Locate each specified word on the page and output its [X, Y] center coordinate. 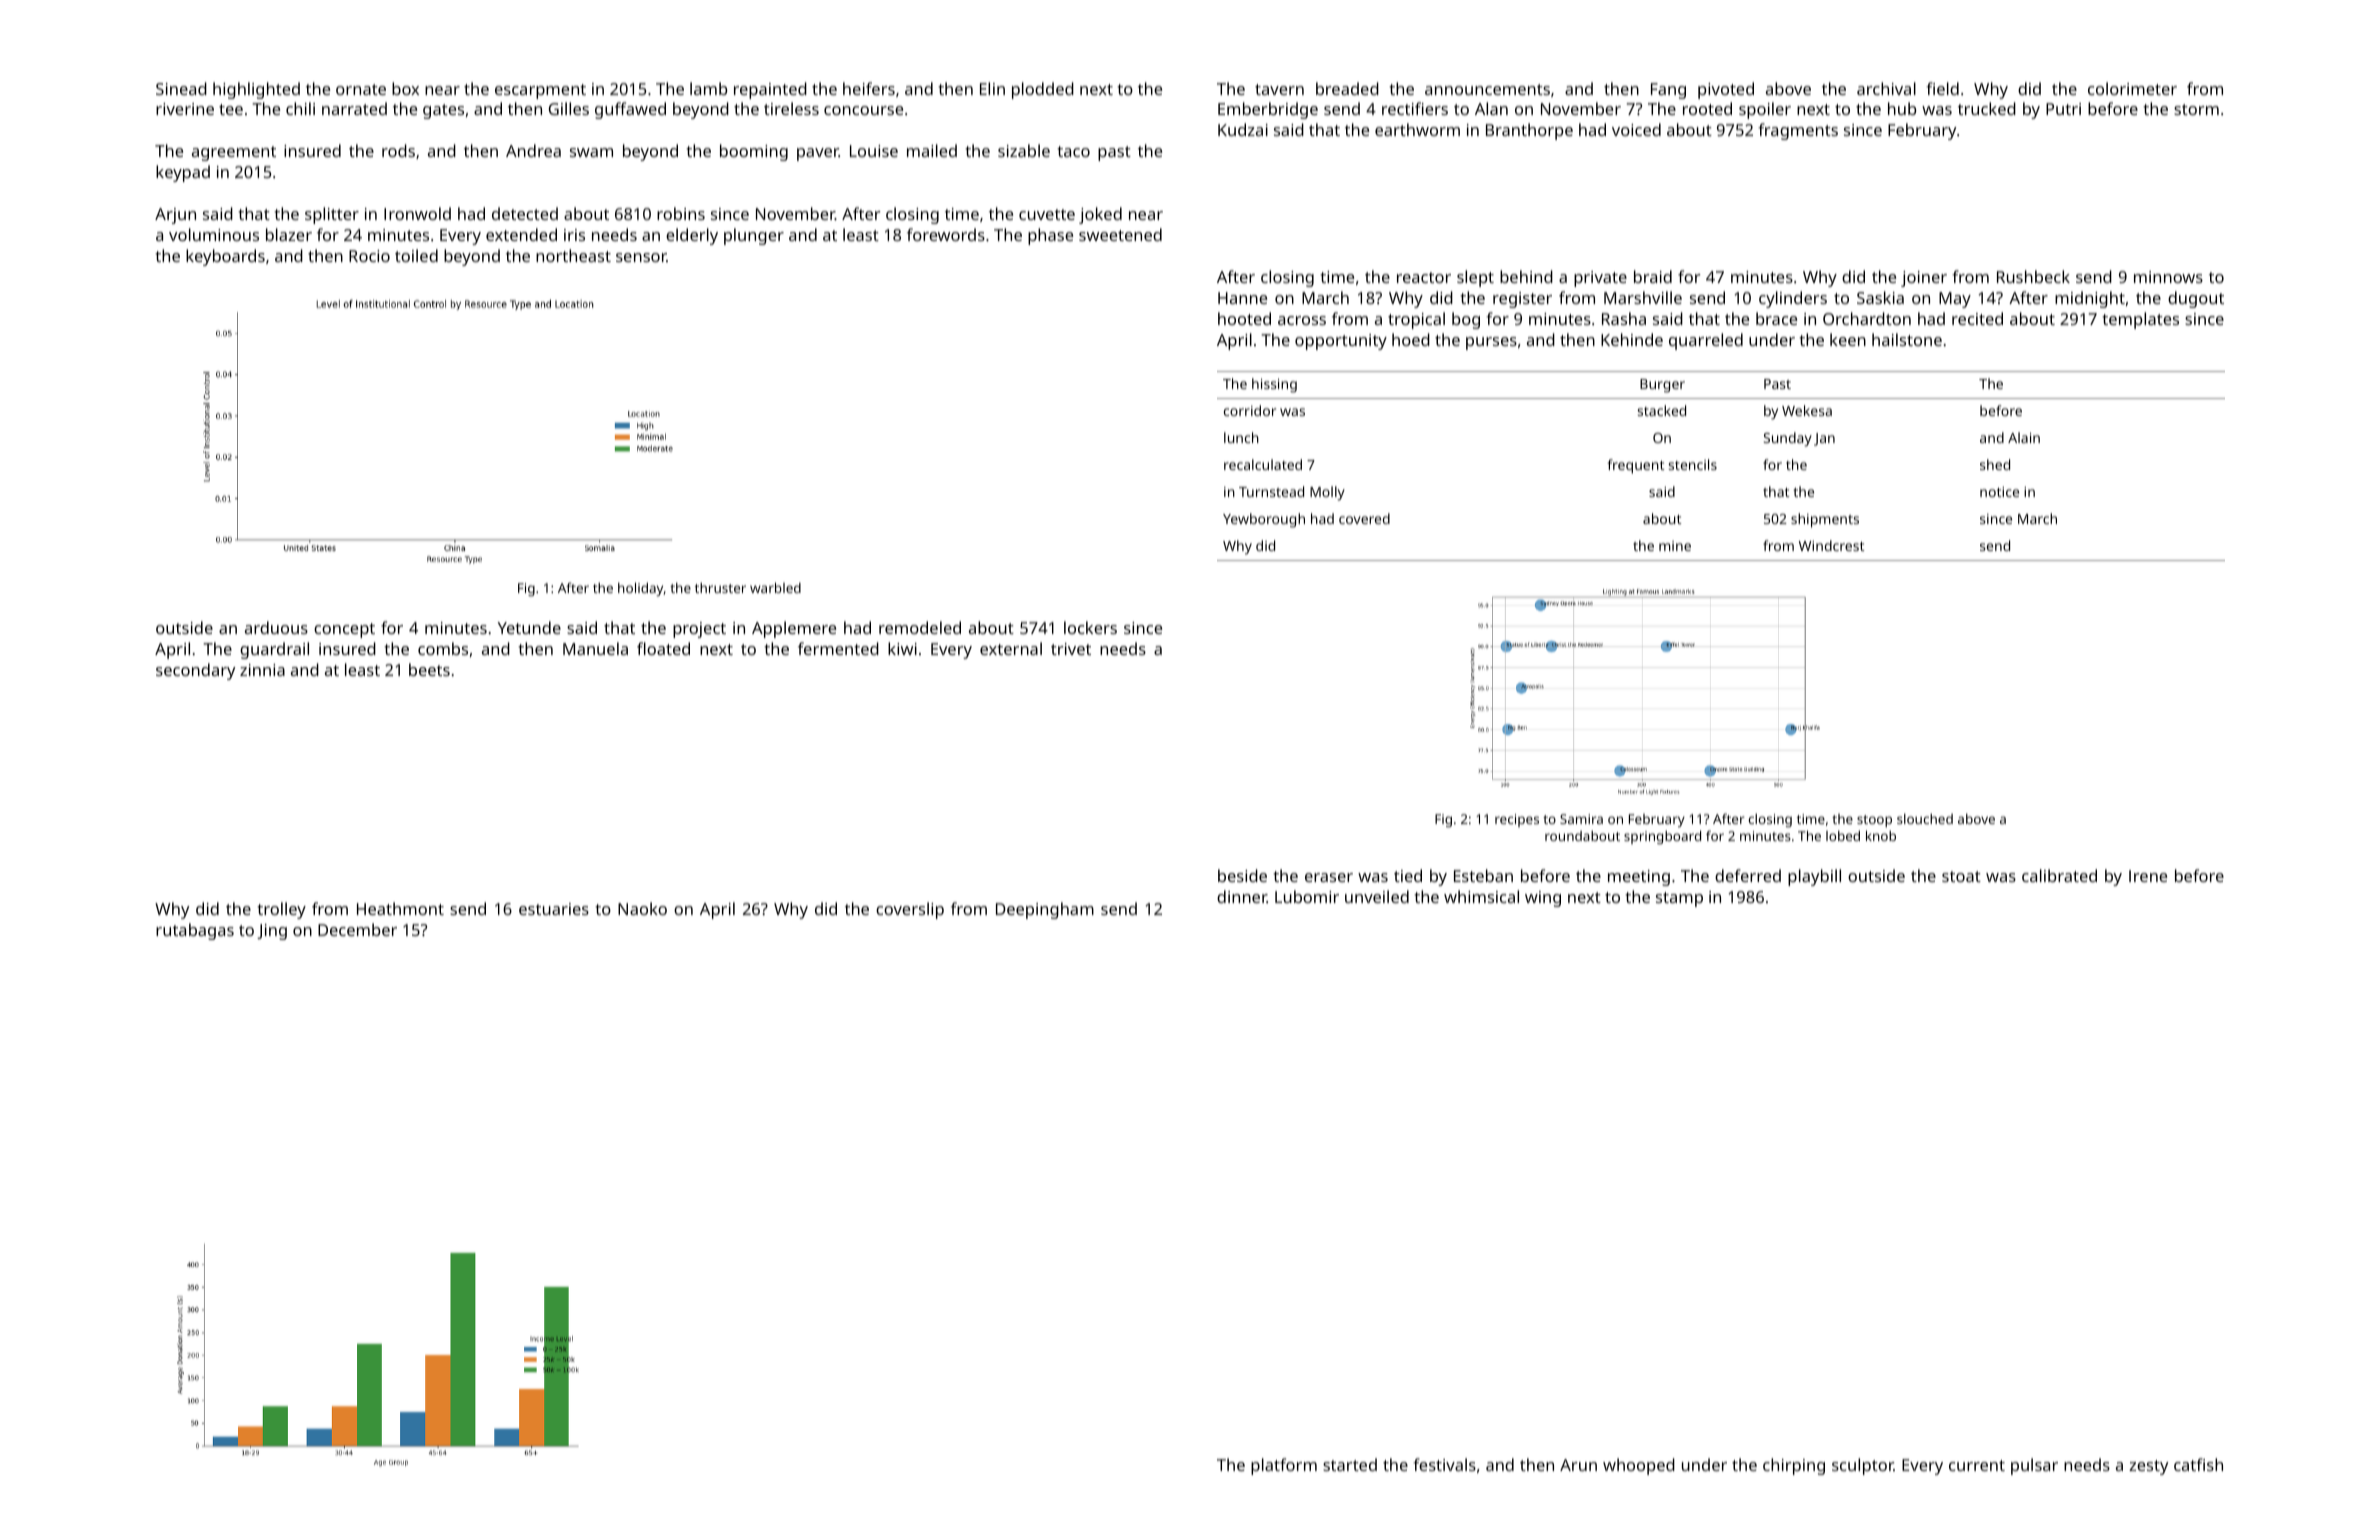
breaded [1347, 88]
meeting [1639, 878]
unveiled [1377, 896]
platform [1284, 1466]
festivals [1445, 1464]
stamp [1679, 899]
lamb [708, 88]
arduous [276, 627]
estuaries [554, 909]
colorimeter [2132, 88]
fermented [838, 648]
